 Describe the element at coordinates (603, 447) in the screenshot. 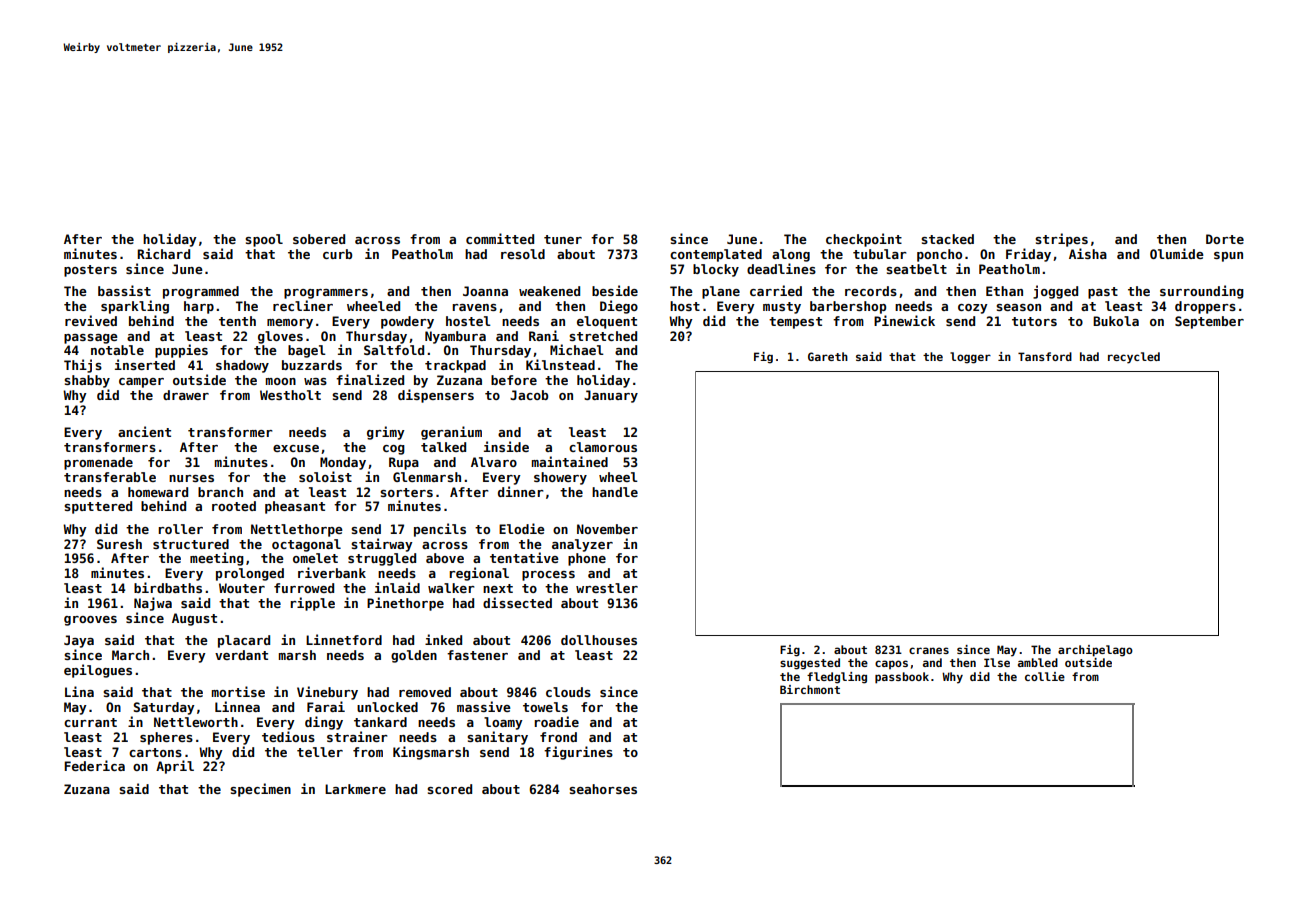

I see `clamorous` at that location.
